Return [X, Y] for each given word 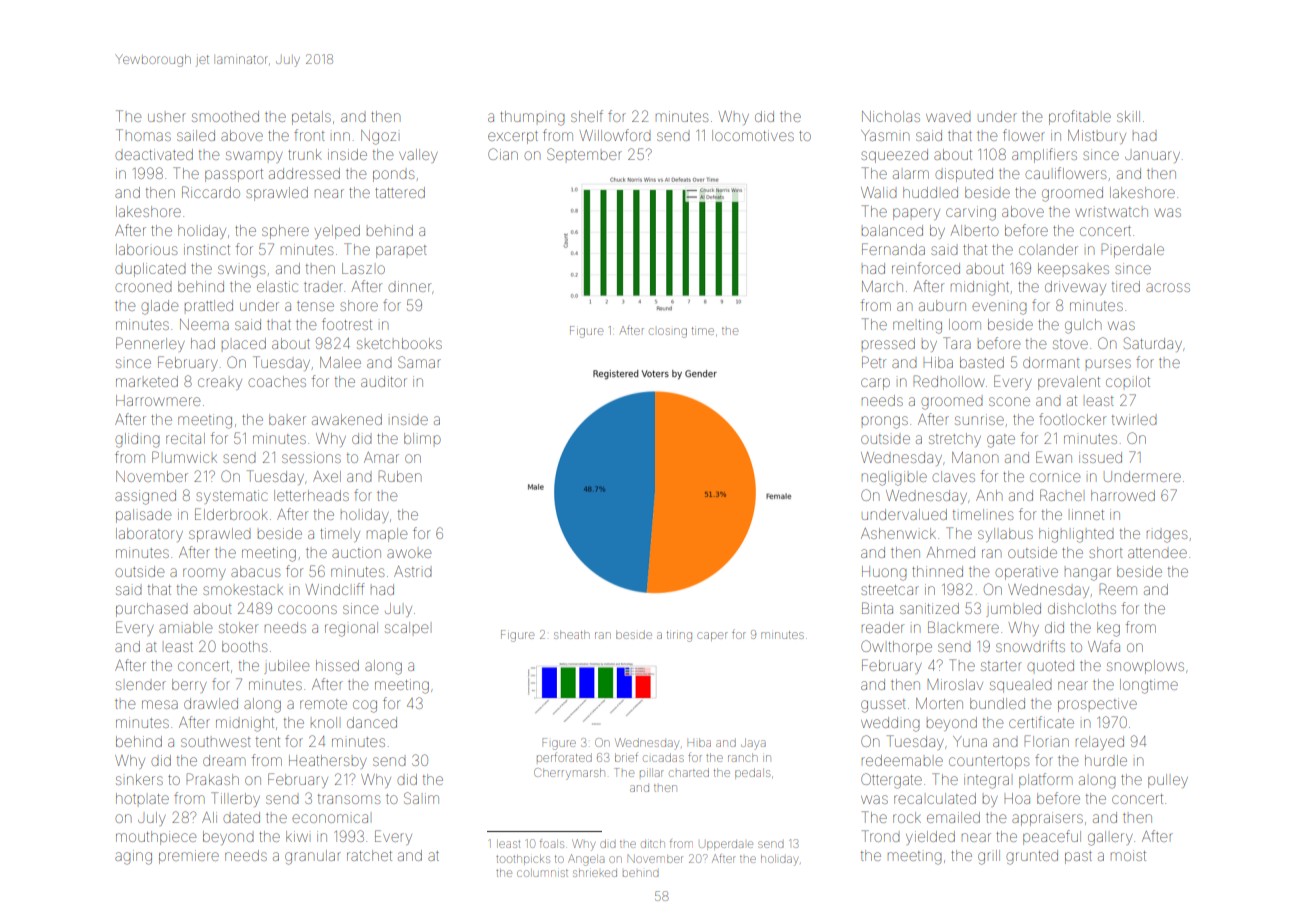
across [1168, 287]
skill [1128, 116]
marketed [147, 381]
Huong [884, 573]
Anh [989, 495]
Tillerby [235, 799]
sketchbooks [399, 343]
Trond [881, 836]
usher [167, 117]
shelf [587, 116]
